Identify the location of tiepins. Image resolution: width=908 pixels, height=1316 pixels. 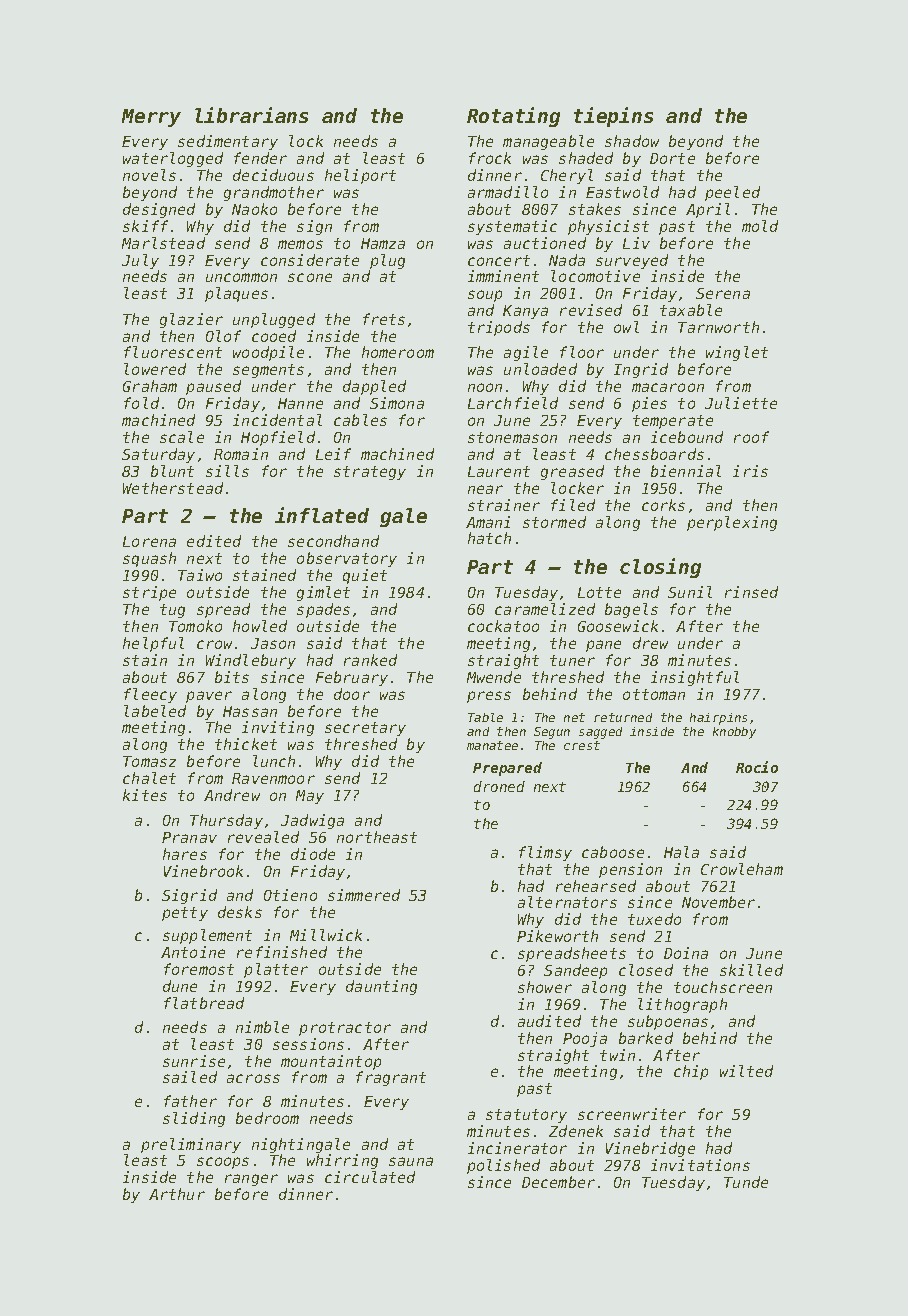
(613, 117).
